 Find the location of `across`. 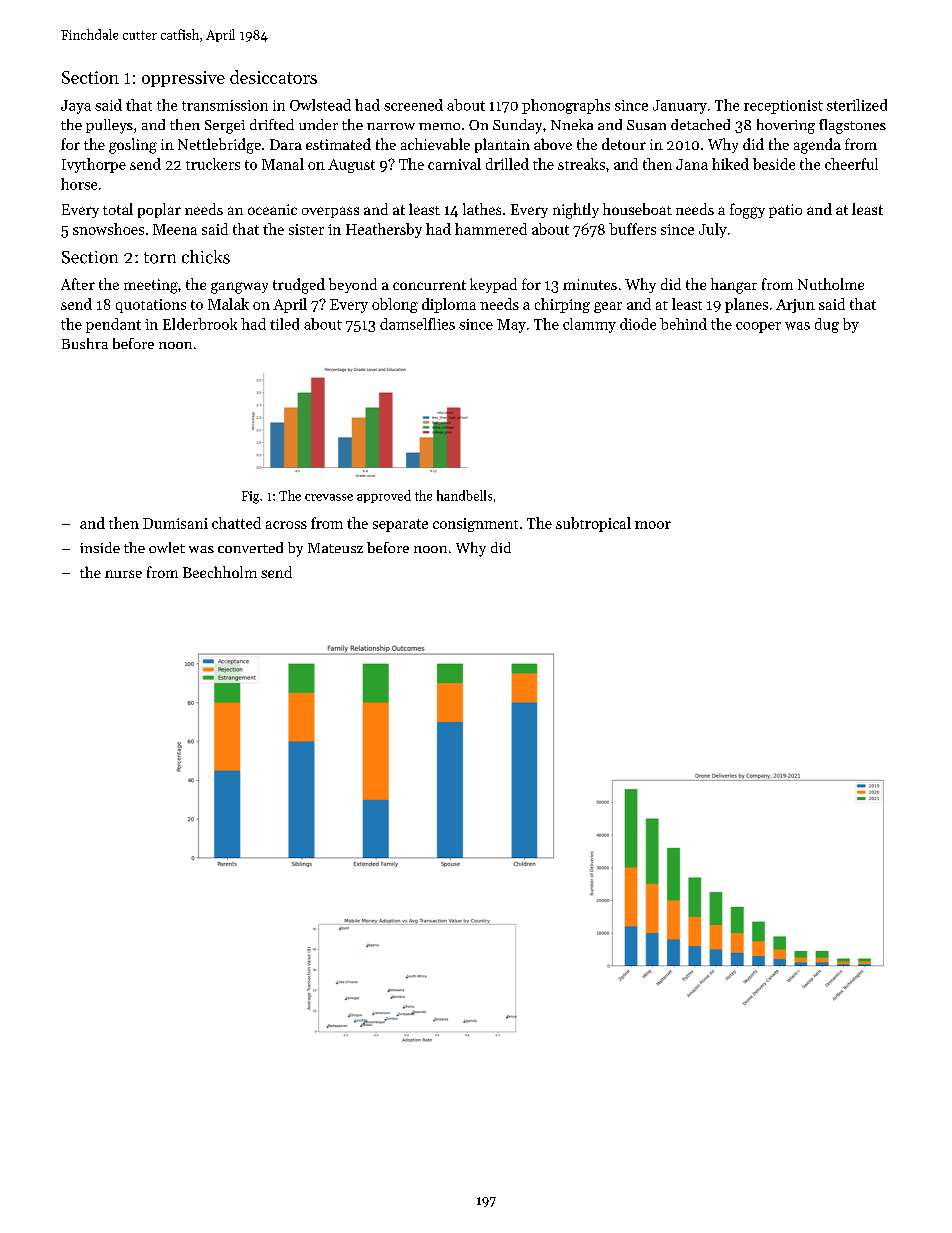

across is located at coordinates (286, 525).
